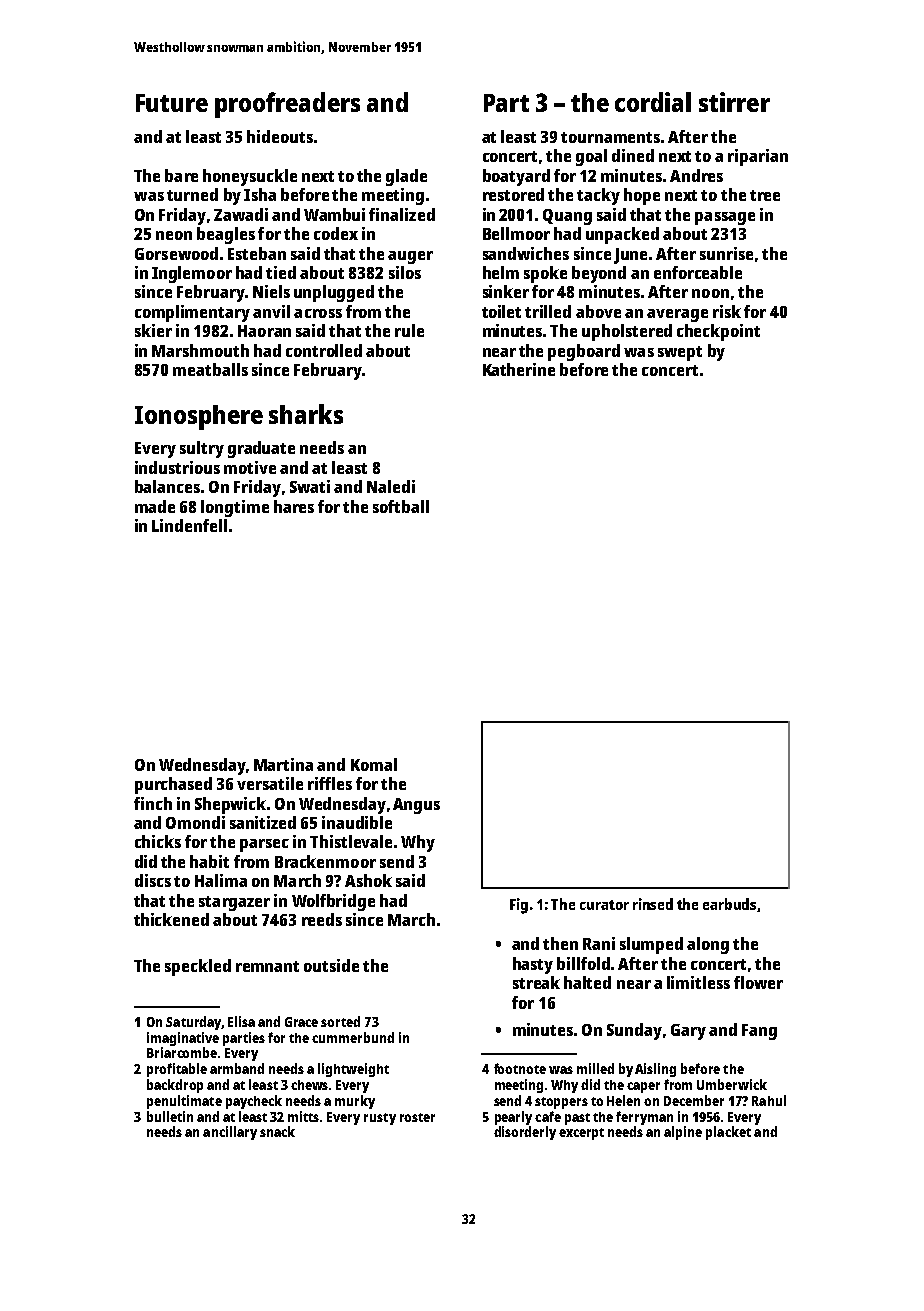 Image resolution: width=924 pixels, height=1311 pixels. What do you see at coordinates (520, 1068) in the document?
I see `footnote` at bounding box center [520, 1068].
